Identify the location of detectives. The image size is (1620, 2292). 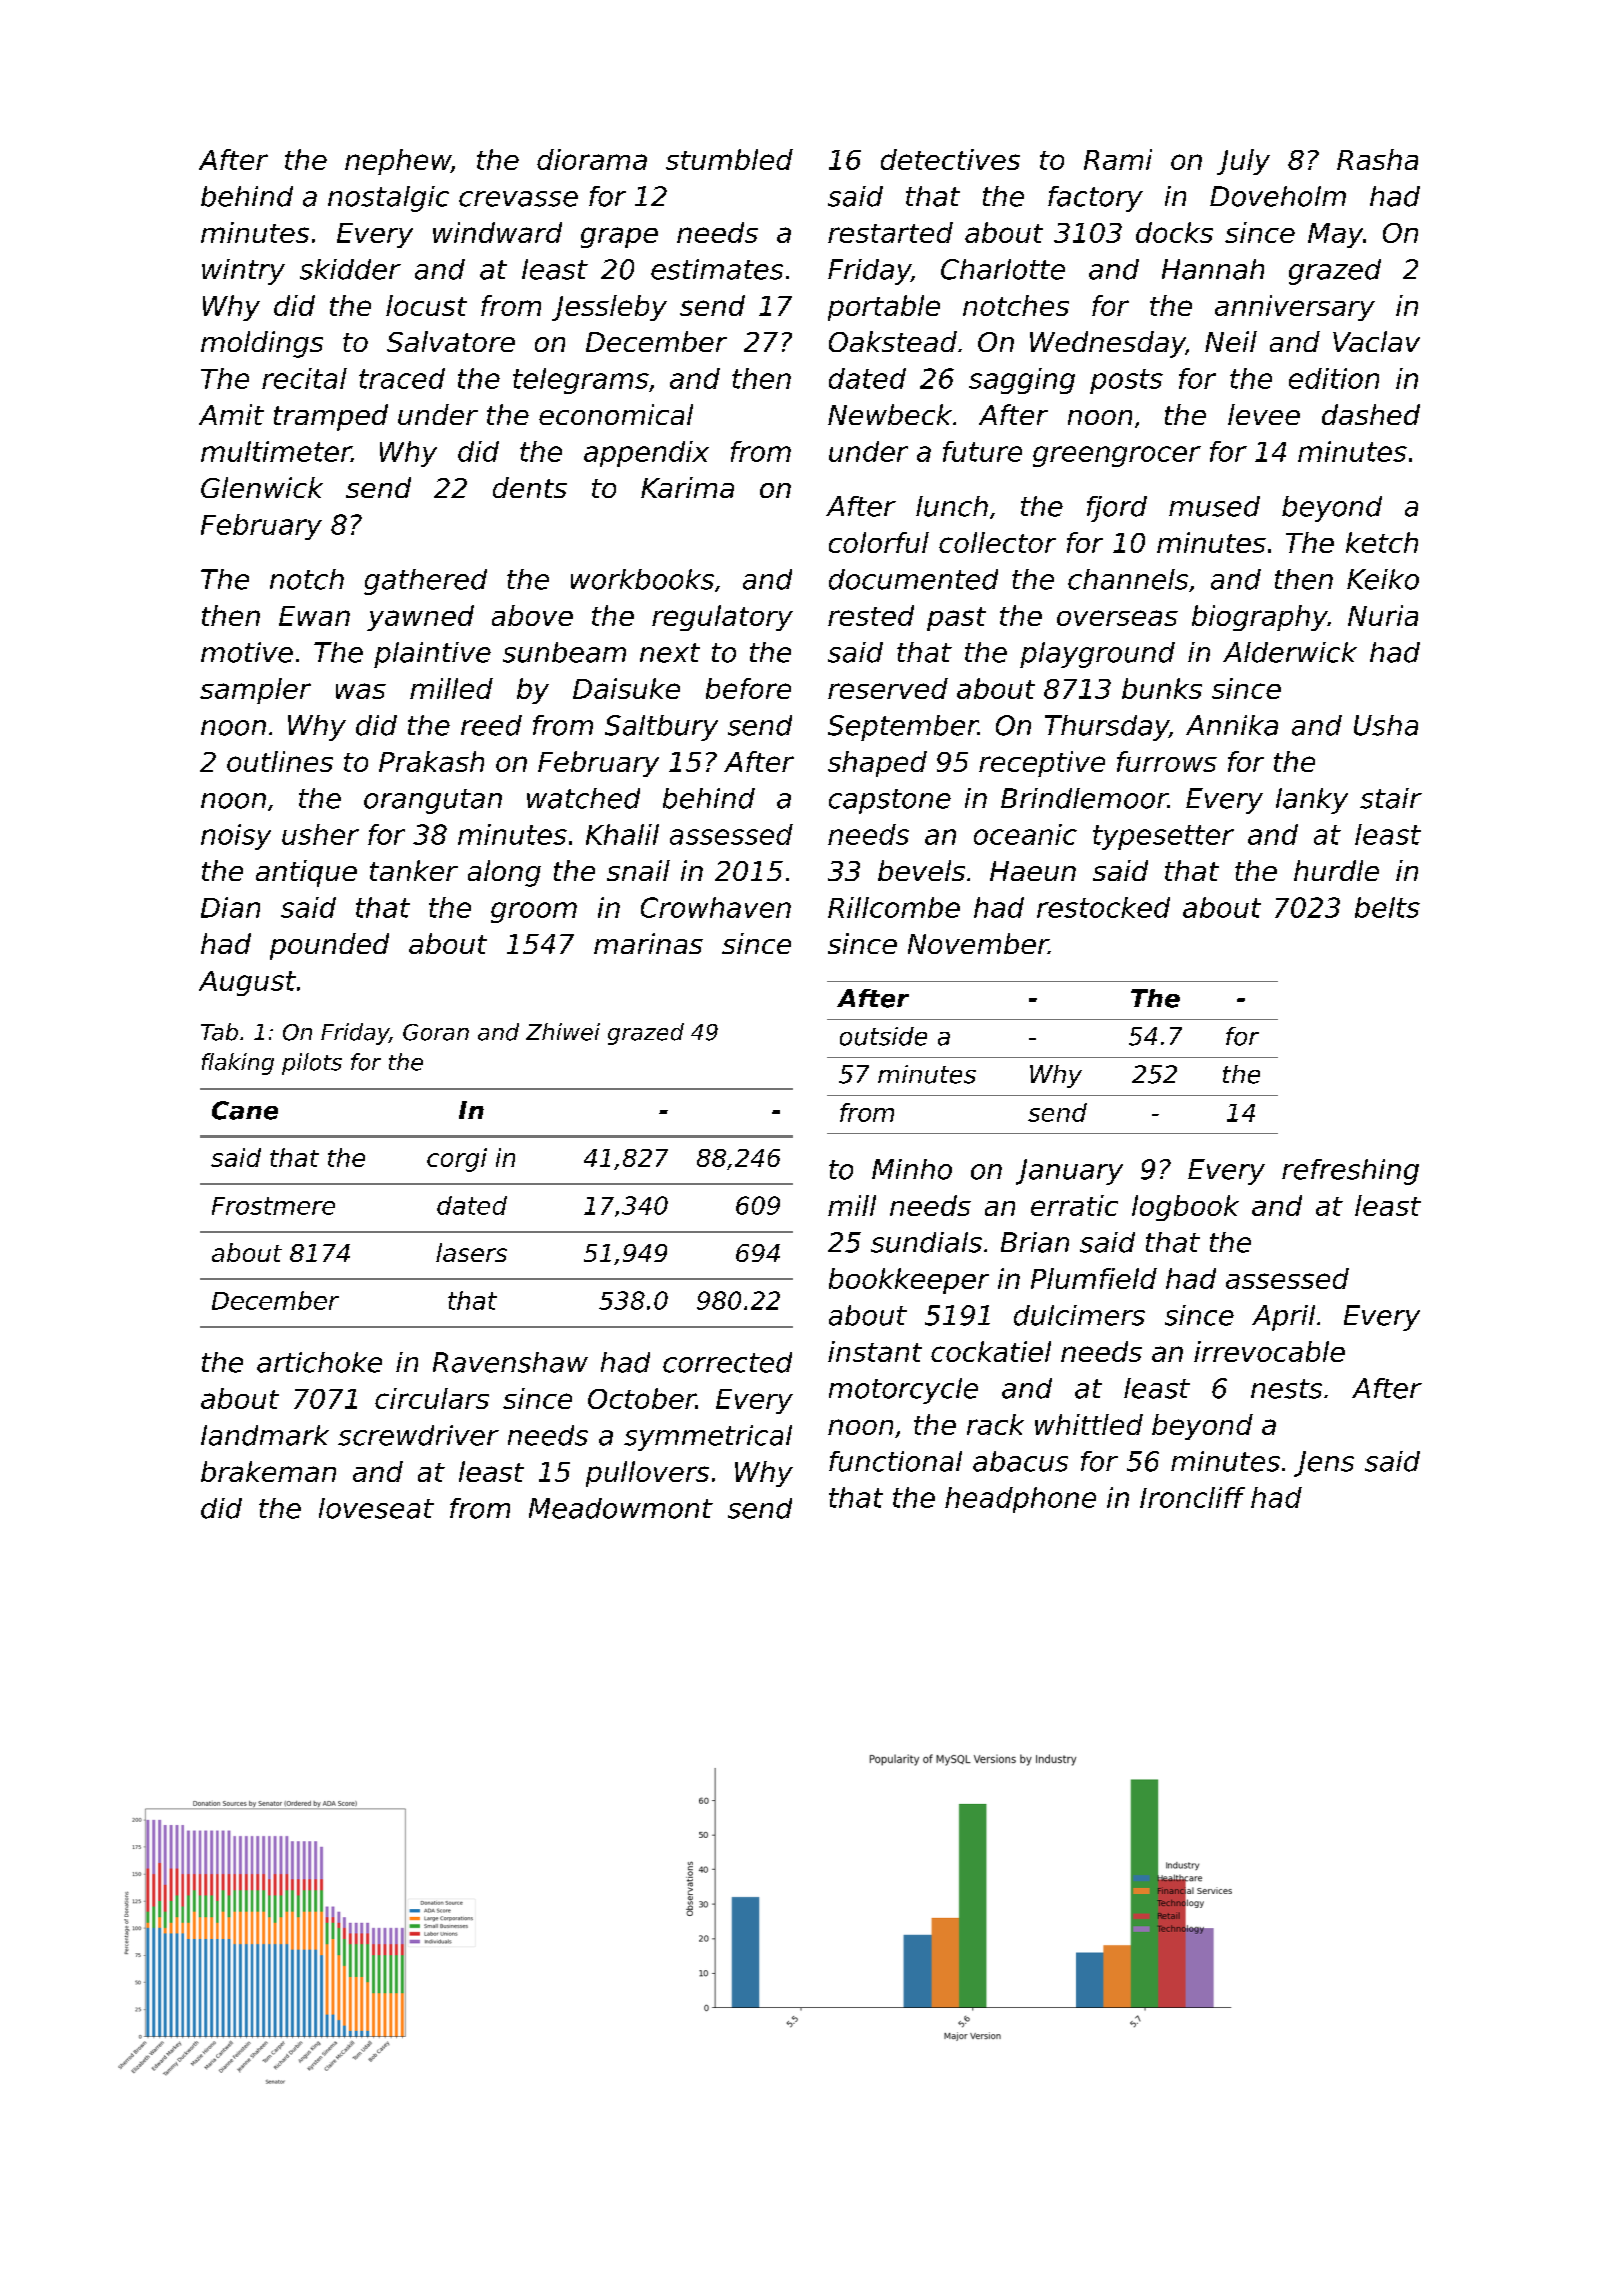
(950, 159).
